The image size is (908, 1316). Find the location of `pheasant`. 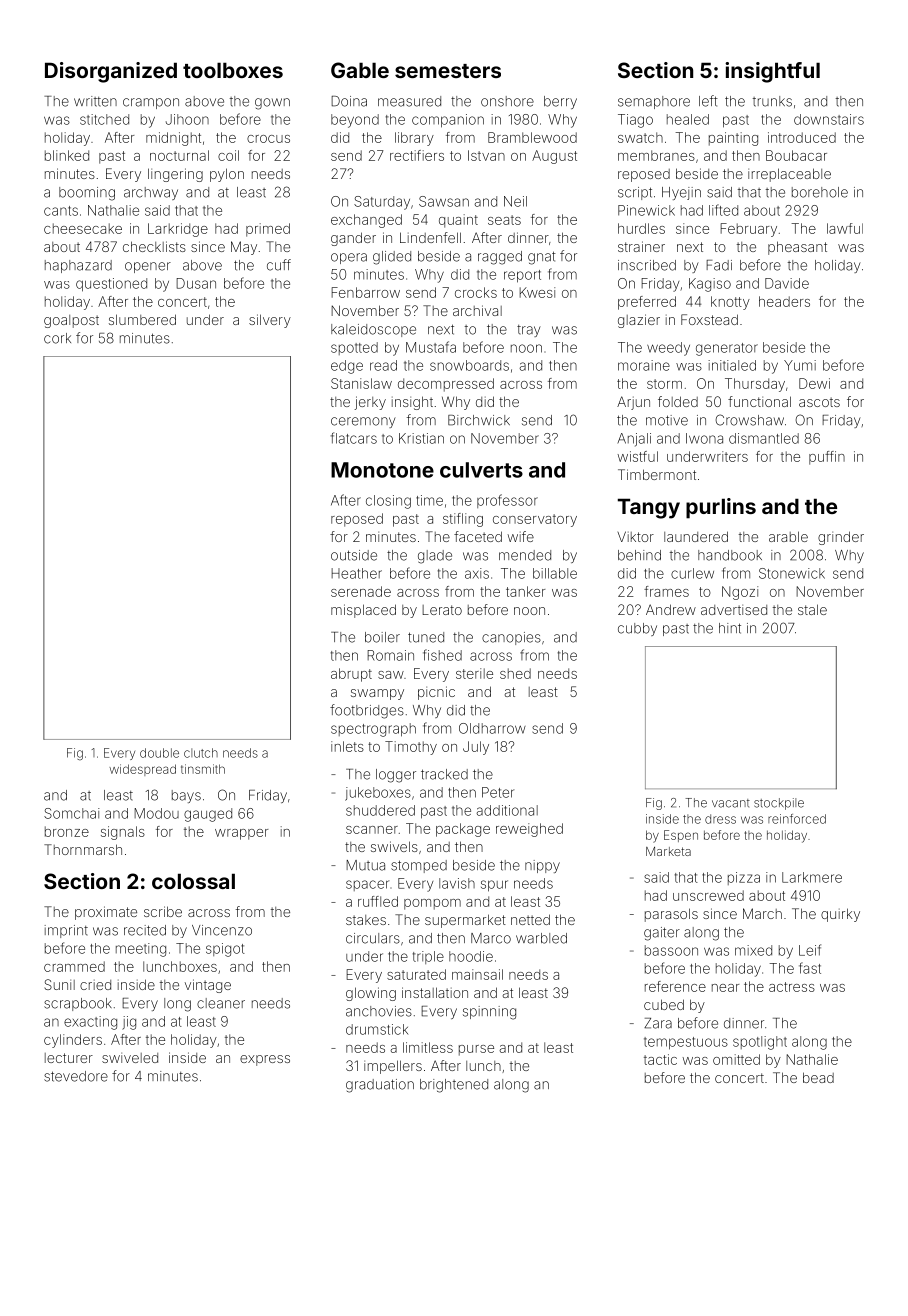

pheasant is located at coordinates (797, 248).
